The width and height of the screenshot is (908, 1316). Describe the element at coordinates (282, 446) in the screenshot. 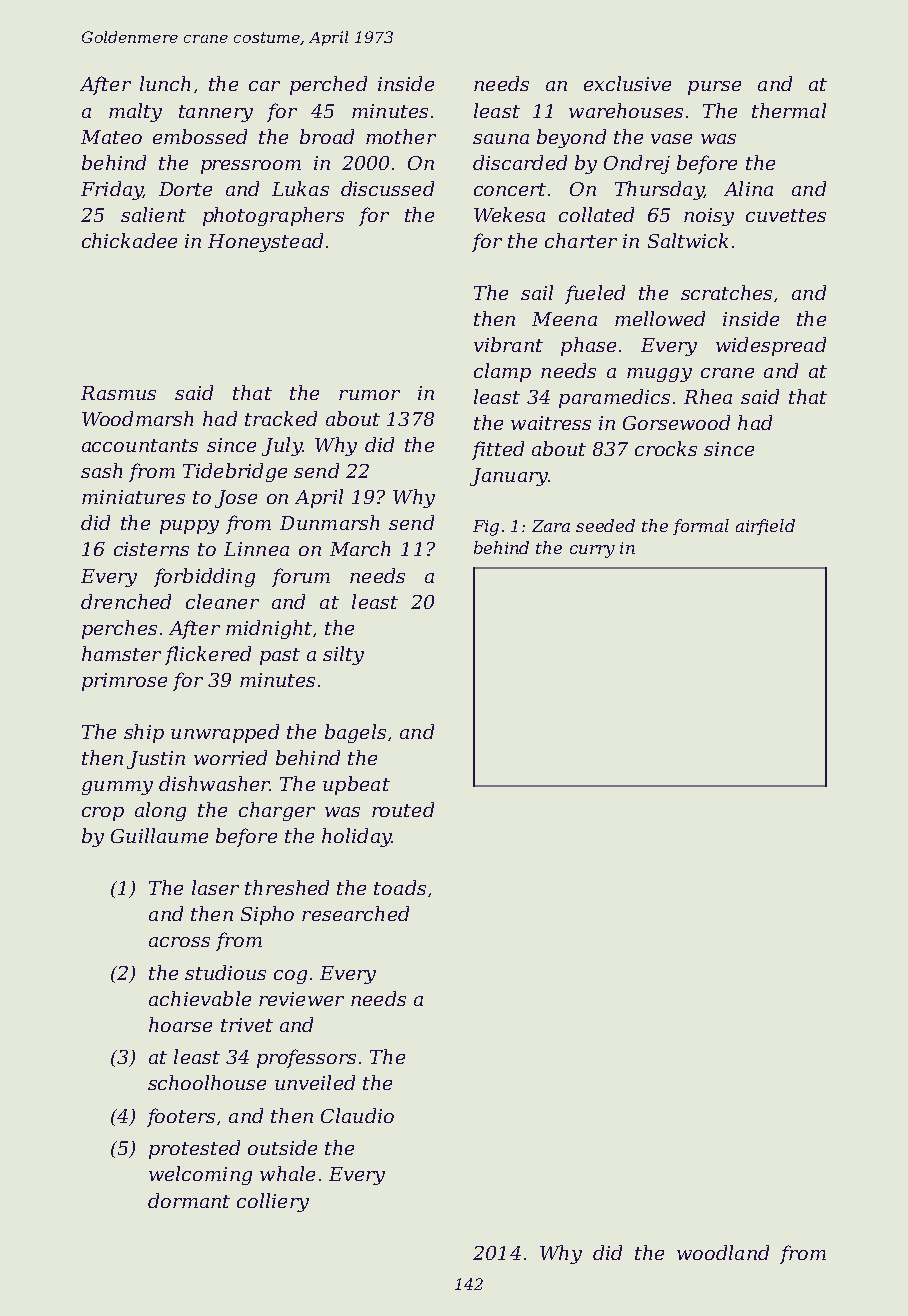

I see `July` at that location.
